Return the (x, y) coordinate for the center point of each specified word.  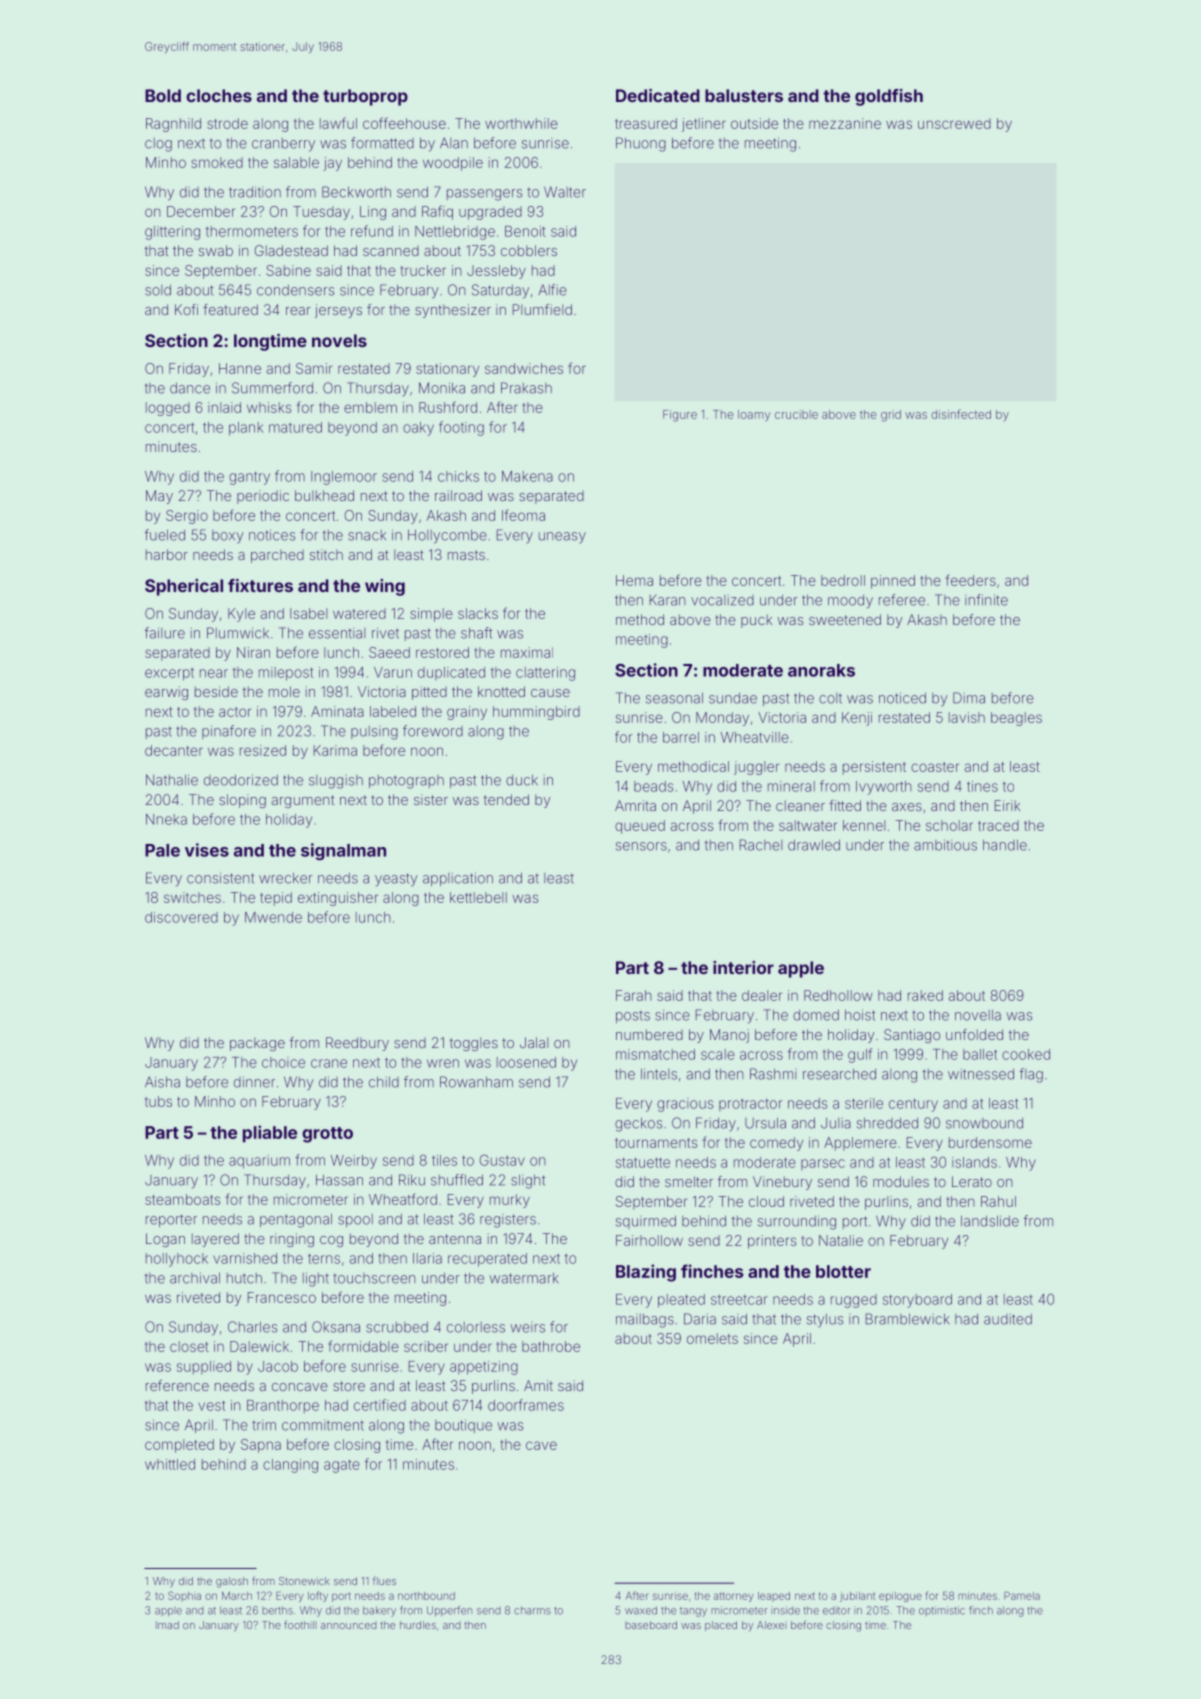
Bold (163, 95)
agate (342, 1466)
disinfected (961, 414)
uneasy (562, 537)
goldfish (889, 97)
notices (272, 535)
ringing (292, 1240)
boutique (463, 1426)
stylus (825, 1320)
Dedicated (658, 95)
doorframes (526, 1405)
